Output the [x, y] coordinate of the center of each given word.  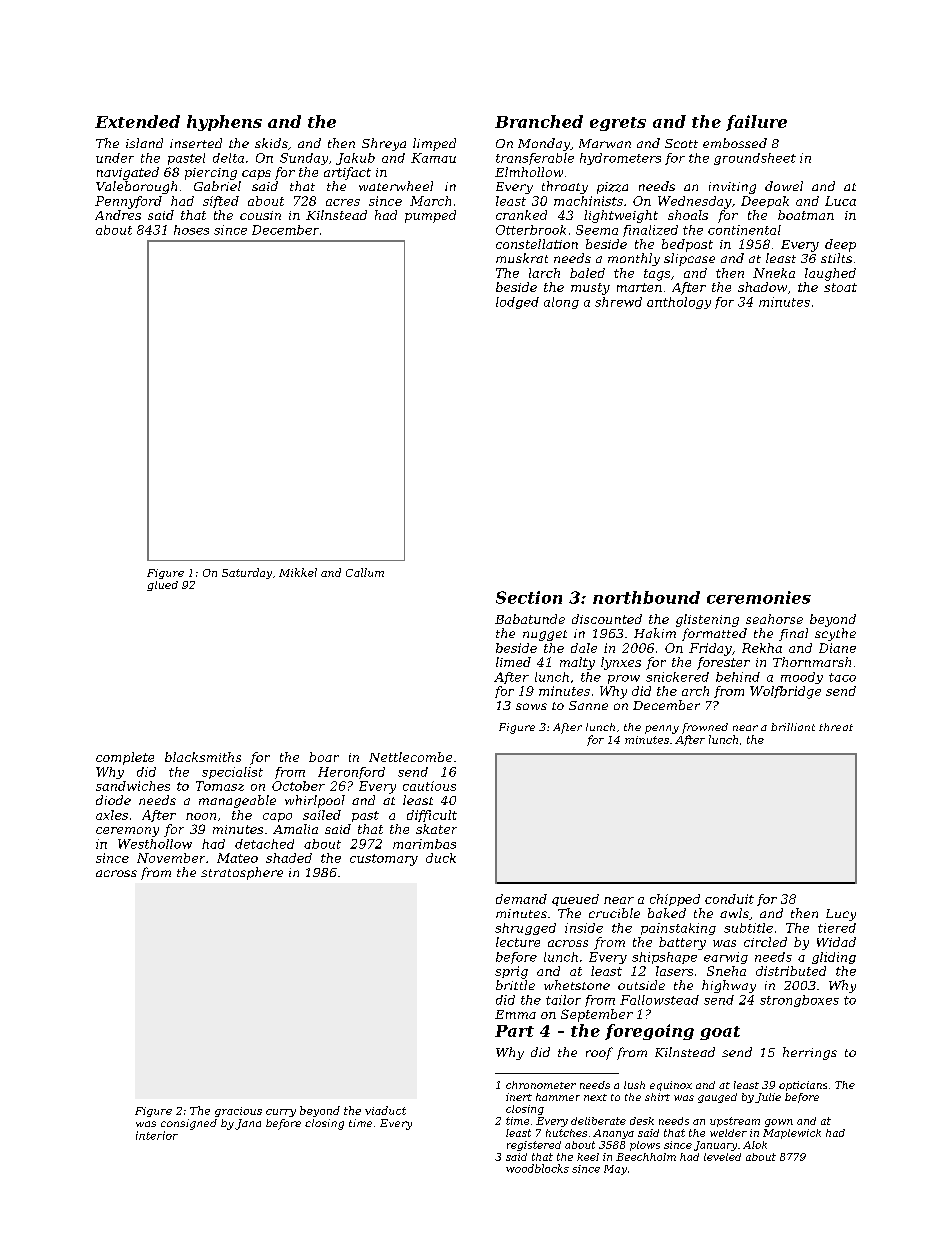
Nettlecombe [410, 757]
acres [343, 202]
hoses [191, 230]
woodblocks [537, 1168]
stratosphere [242, 873]
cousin [260, 215]
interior [157, 1135]
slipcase [689, 259]
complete [125, 758]
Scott [681, 143]
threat [836, 727]
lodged [517, 303]
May [615, 1170]
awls [734, 913]
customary [384, 860]
